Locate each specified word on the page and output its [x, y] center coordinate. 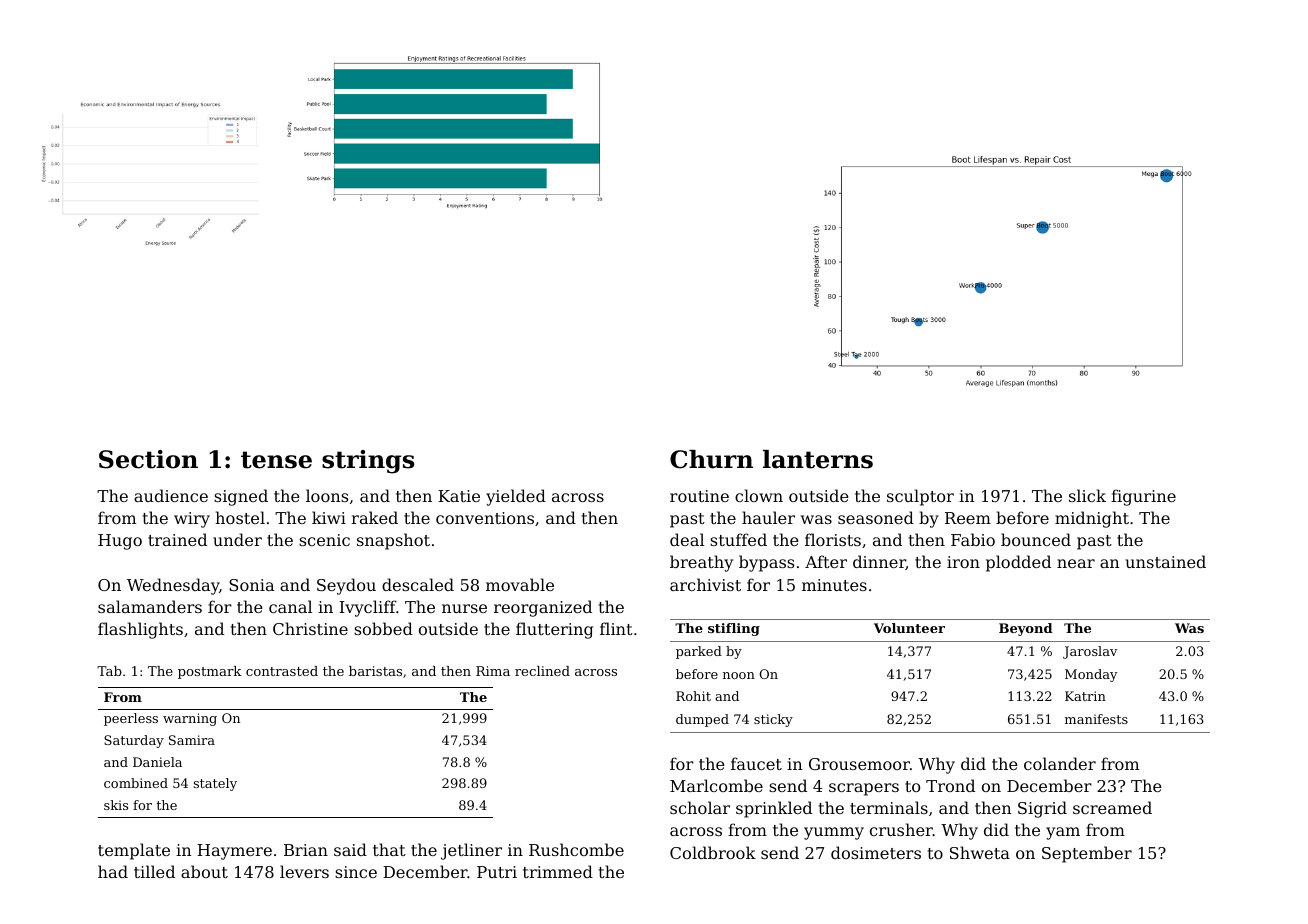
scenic [324, 540]
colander [1060, 763]
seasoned [876, 517]
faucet [756, 763]
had [113, 871]
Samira [192, 740]
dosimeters [876, 852]
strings [368, 462]
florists [833, 539]
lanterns [818, 459]
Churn [711, 459]
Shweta [980, 852]
